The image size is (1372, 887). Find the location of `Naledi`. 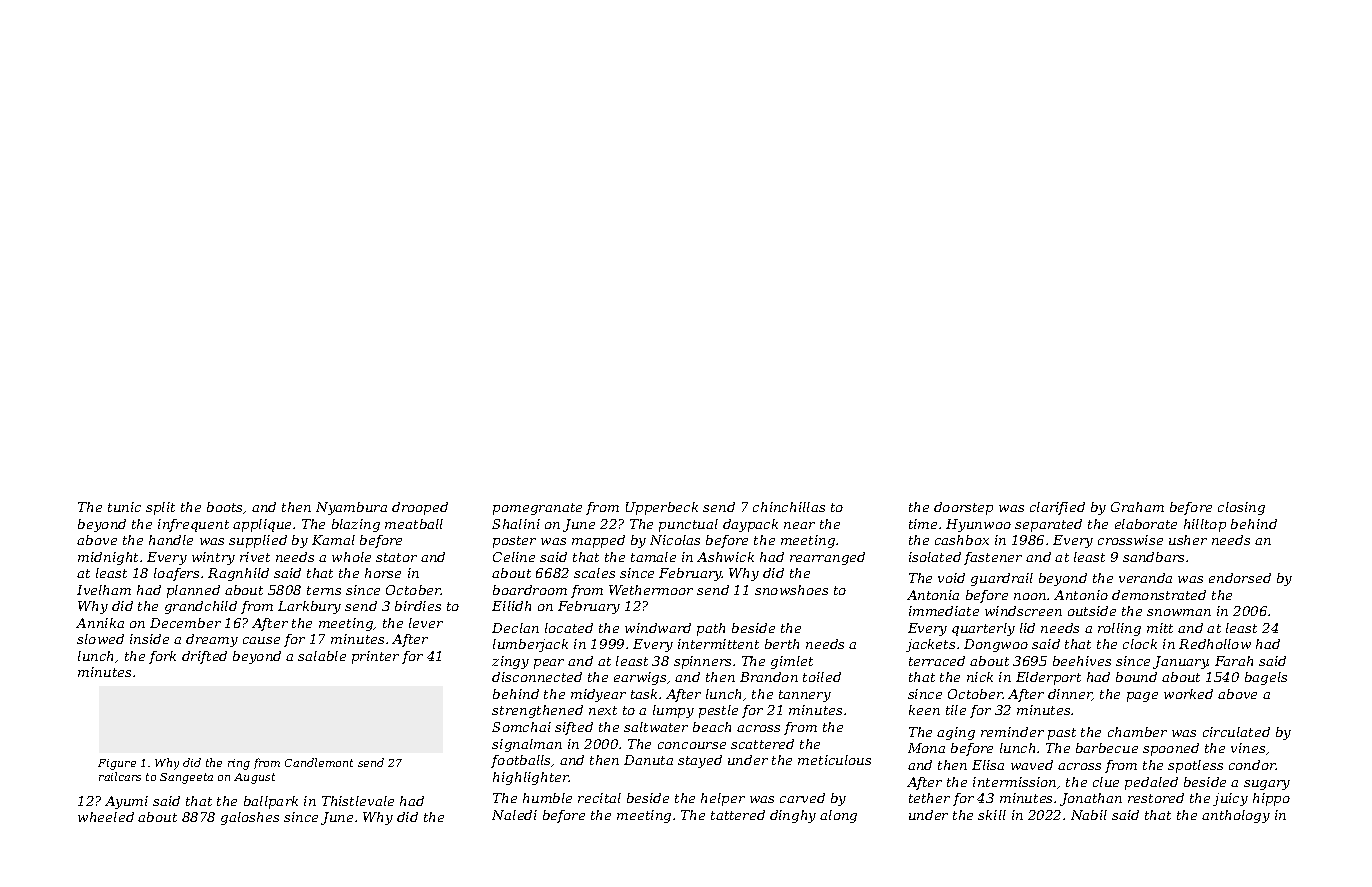

Naledi is located at coordinates (514, 815).
